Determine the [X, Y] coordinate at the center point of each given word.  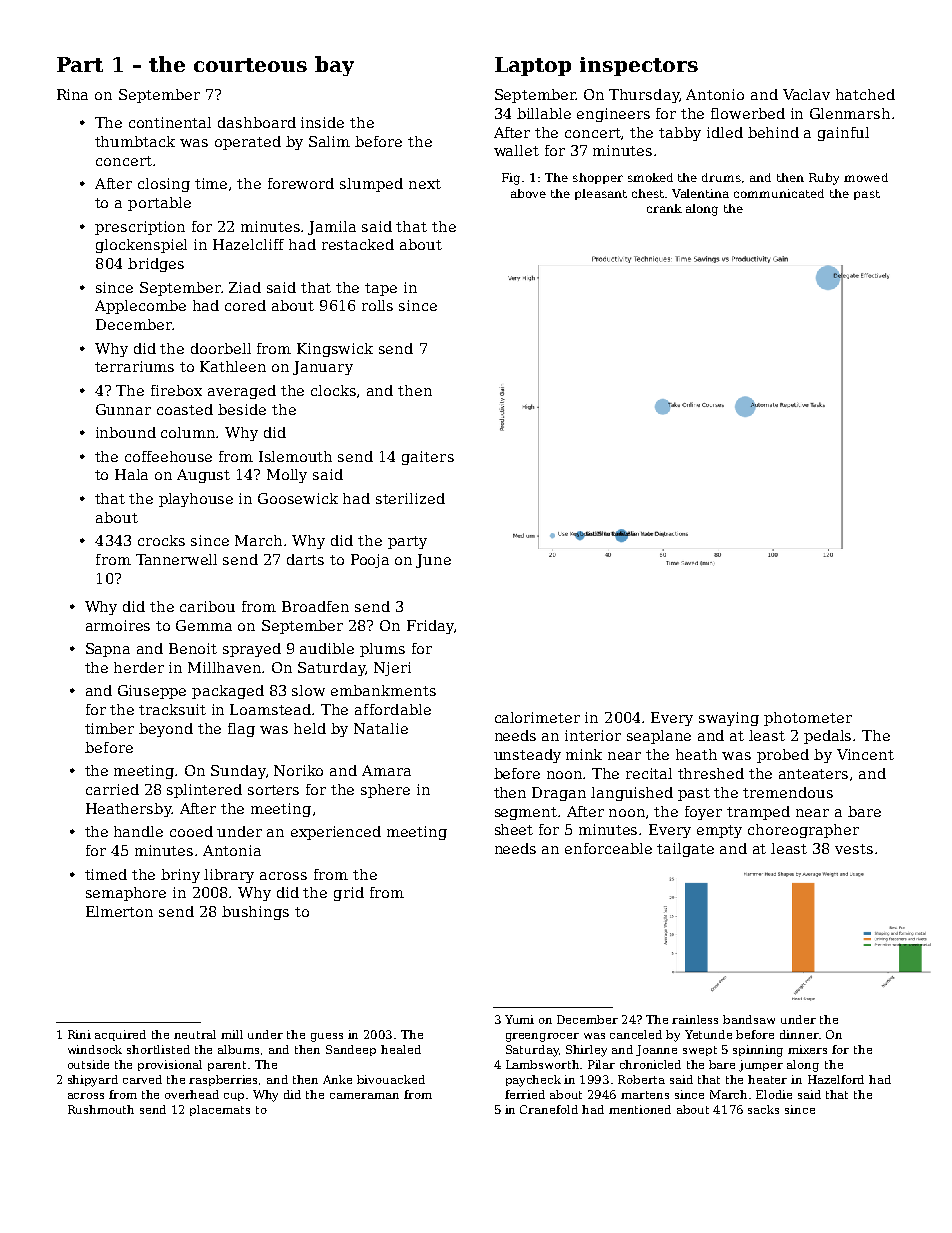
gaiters [428, 458]
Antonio [715, 94]
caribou [207, 606]
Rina [72, 94]
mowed [866, 177]
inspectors [639, 66]
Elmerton [119, 911]
